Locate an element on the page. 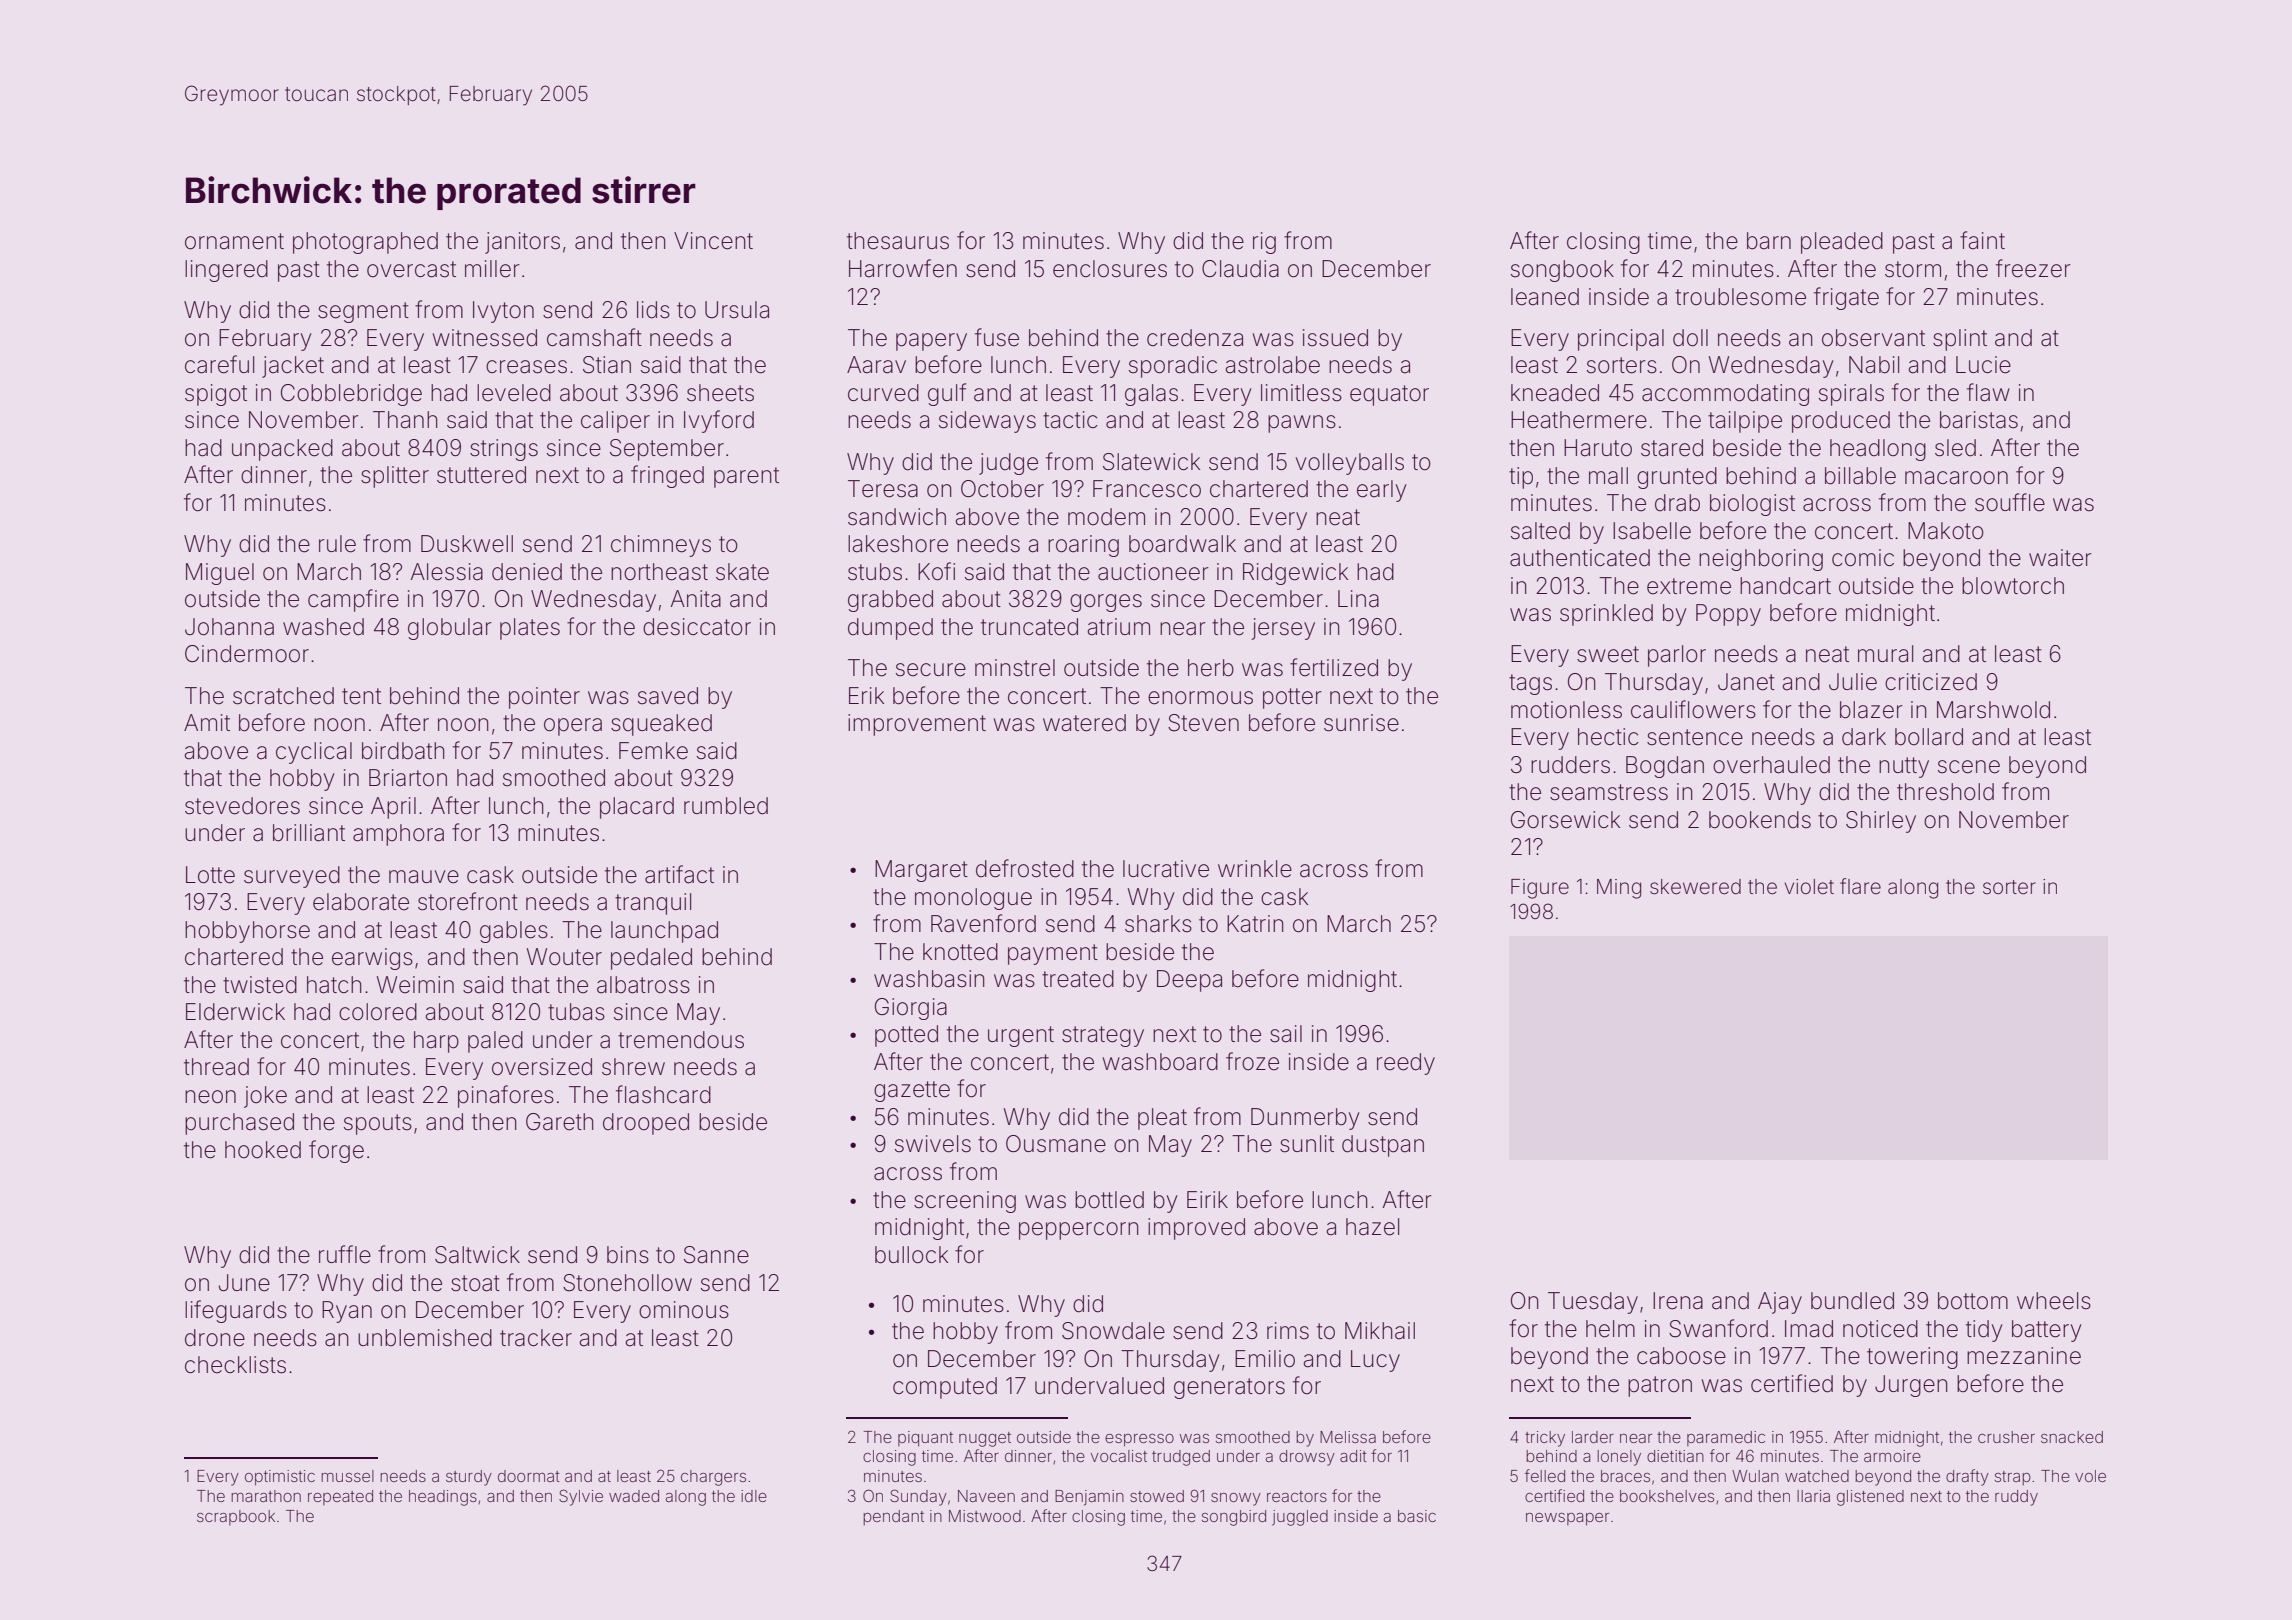 The width and height of the image is (2292, 1620). modem is located at coordinates (1106, 517).
